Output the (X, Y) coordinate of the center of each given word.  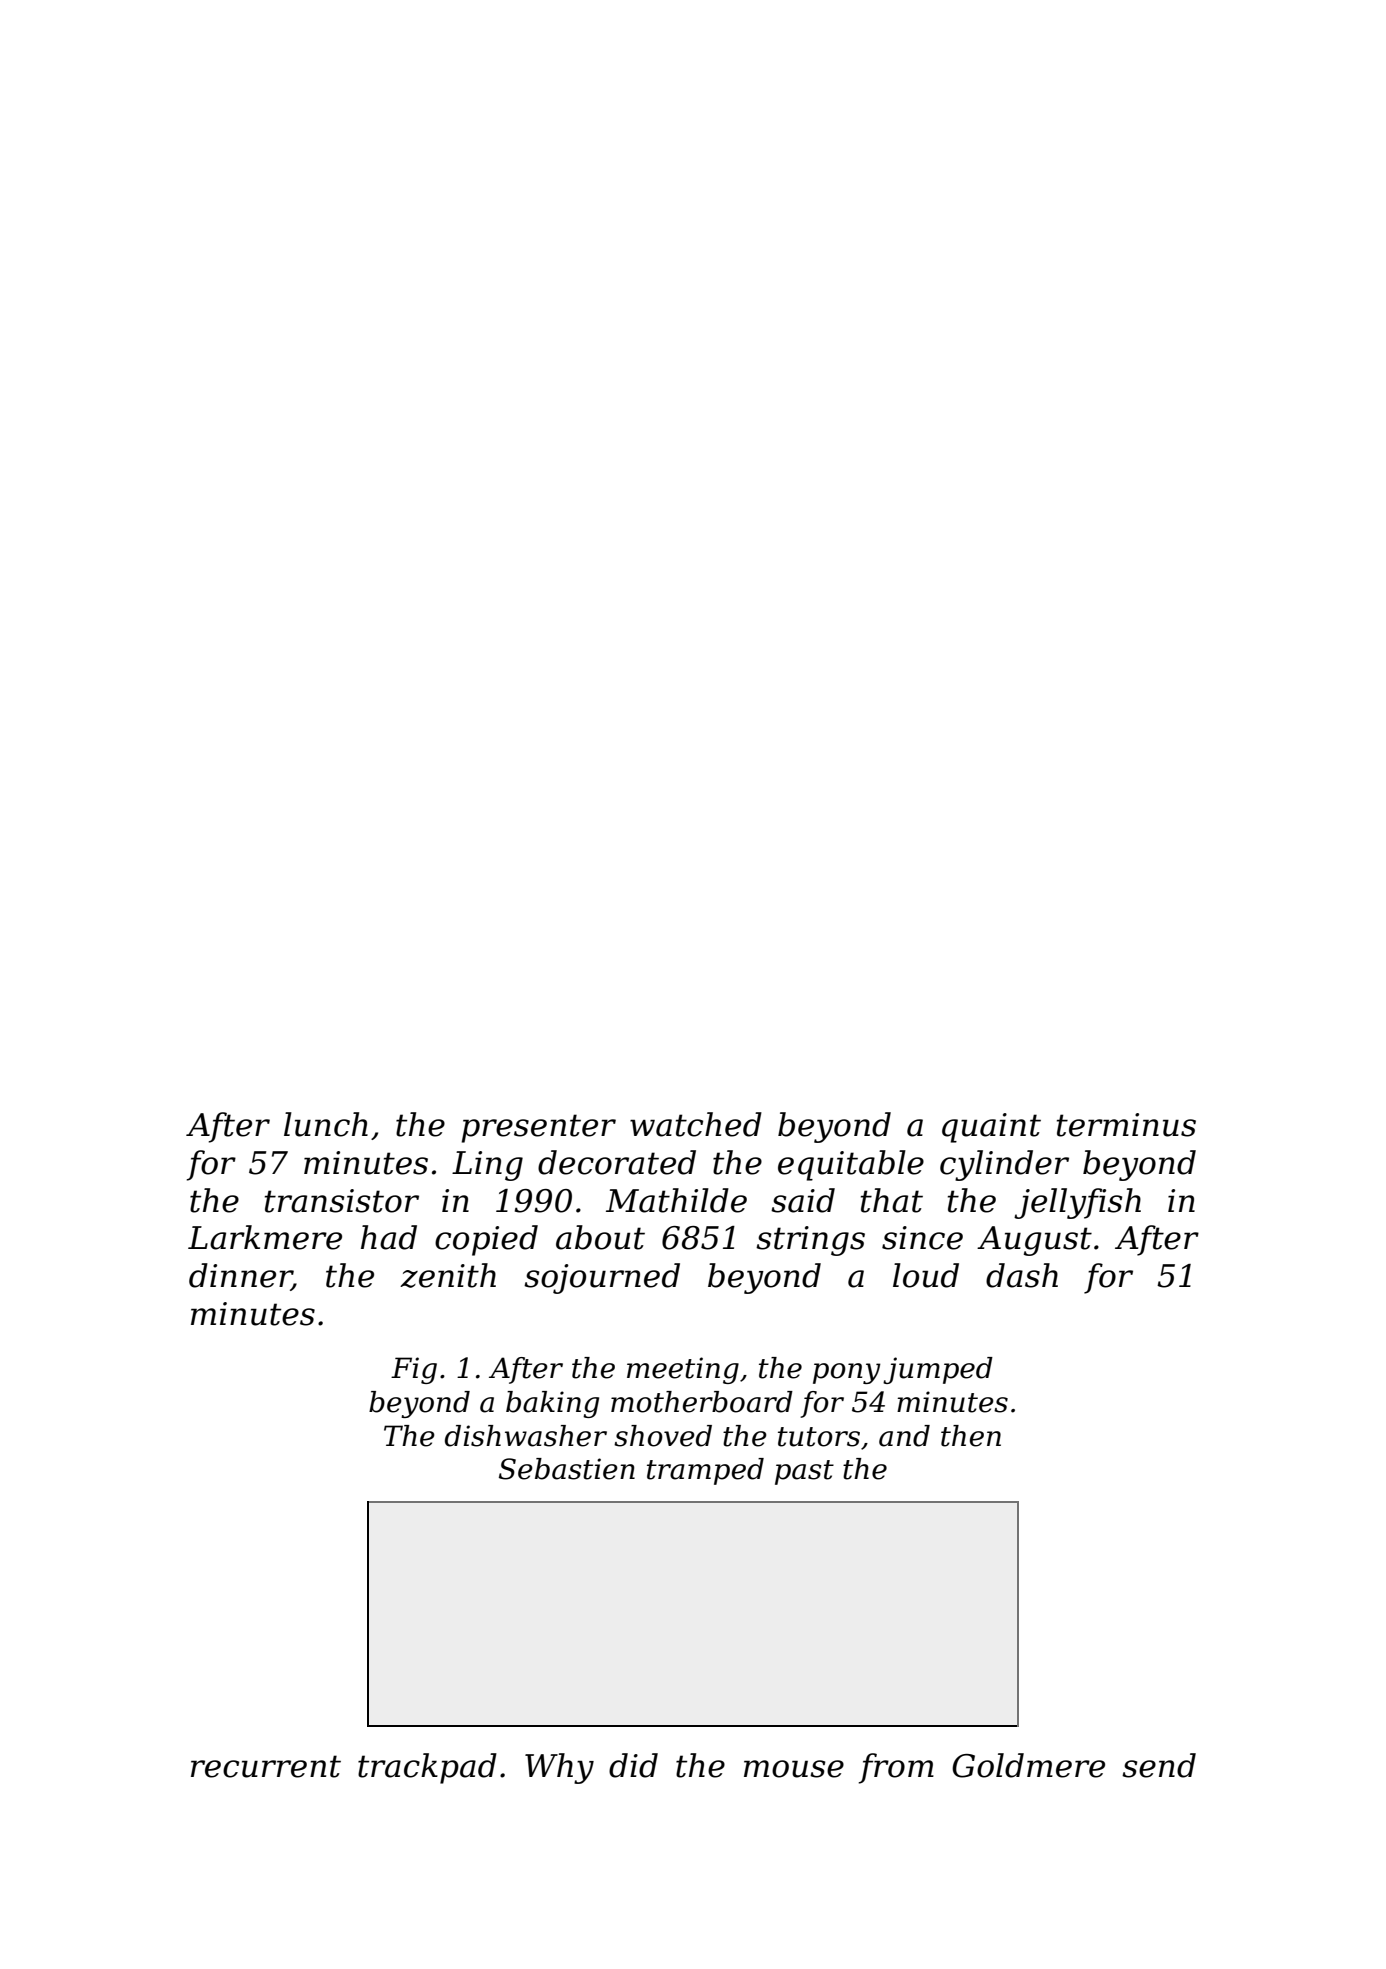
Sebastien (567, 1469)
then (971, 1436)
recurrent (266, 1766)
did (633, 1765)
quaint (991, 1128)
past (804, 1472)
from (896, 1768)
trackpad (427, 1768)
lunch (326, 1124)
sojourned (602, 1278)
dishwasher (526, 1436)
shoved (663, 1436)
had (389, 1237)
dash (1022, 1275)
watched (696, 1124)
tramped (705, 1471)
